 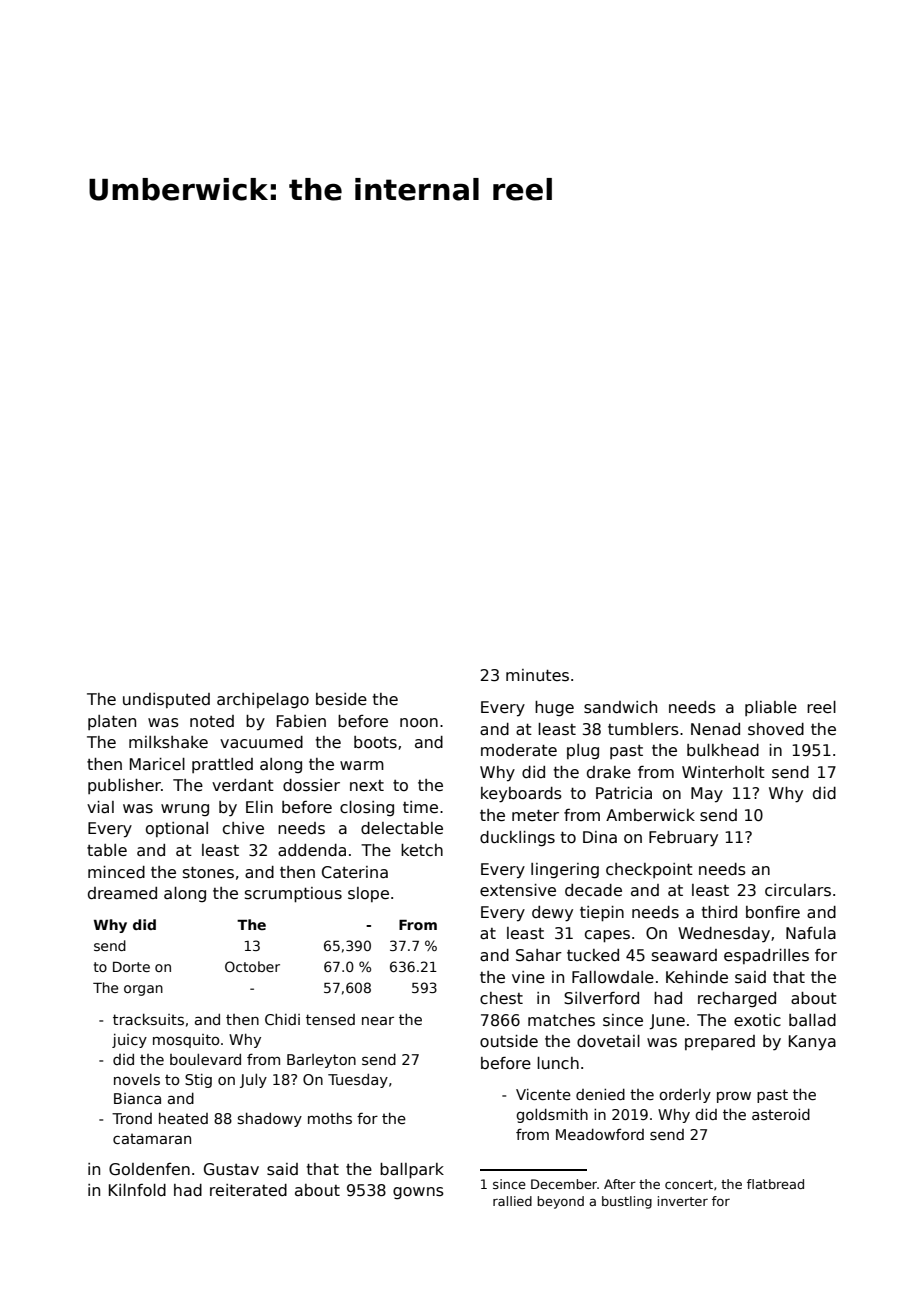 I want to click on third, so click(x=719, y=912).
